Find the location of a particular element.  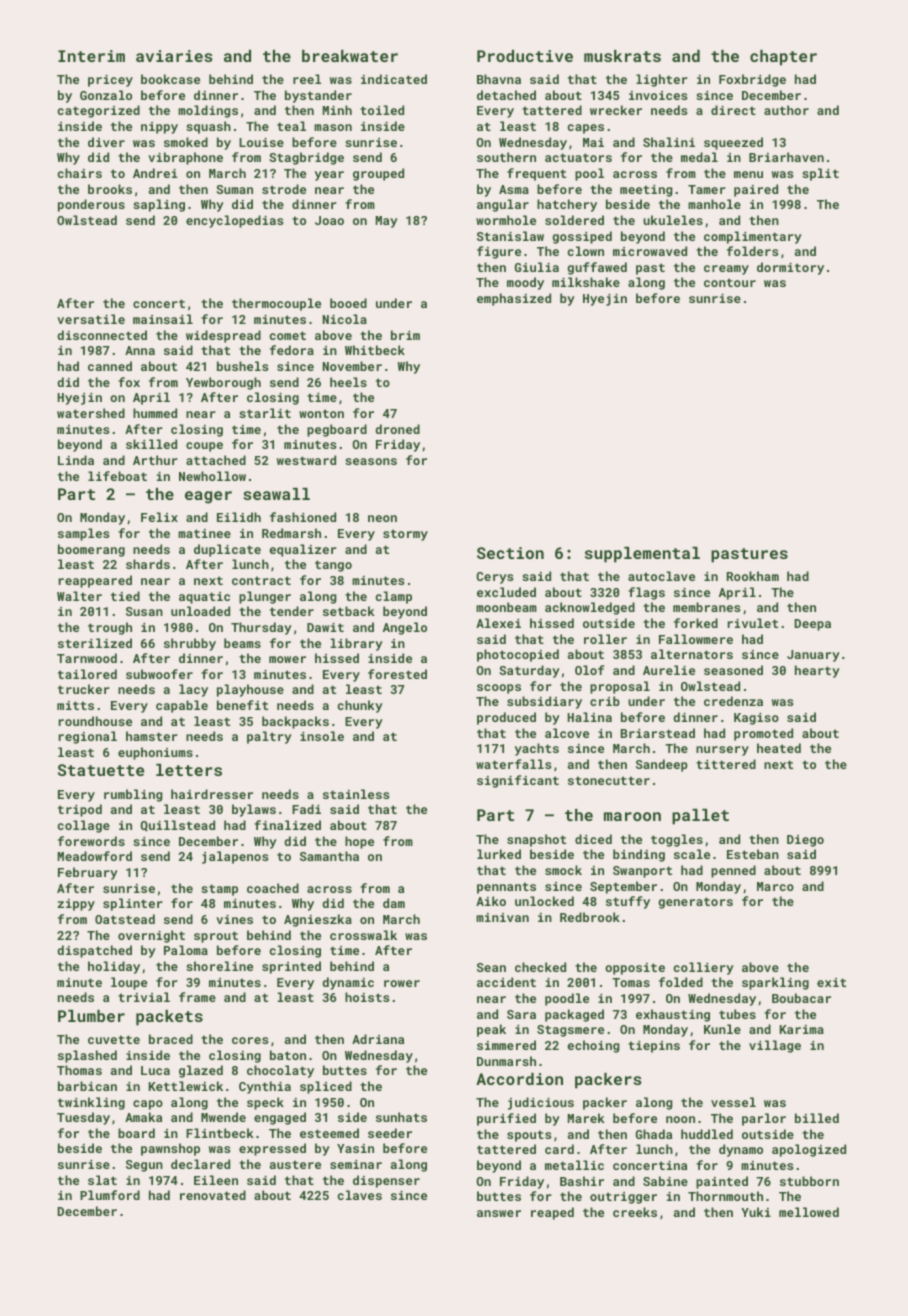

chapter is located at coordinates (783, 58).
